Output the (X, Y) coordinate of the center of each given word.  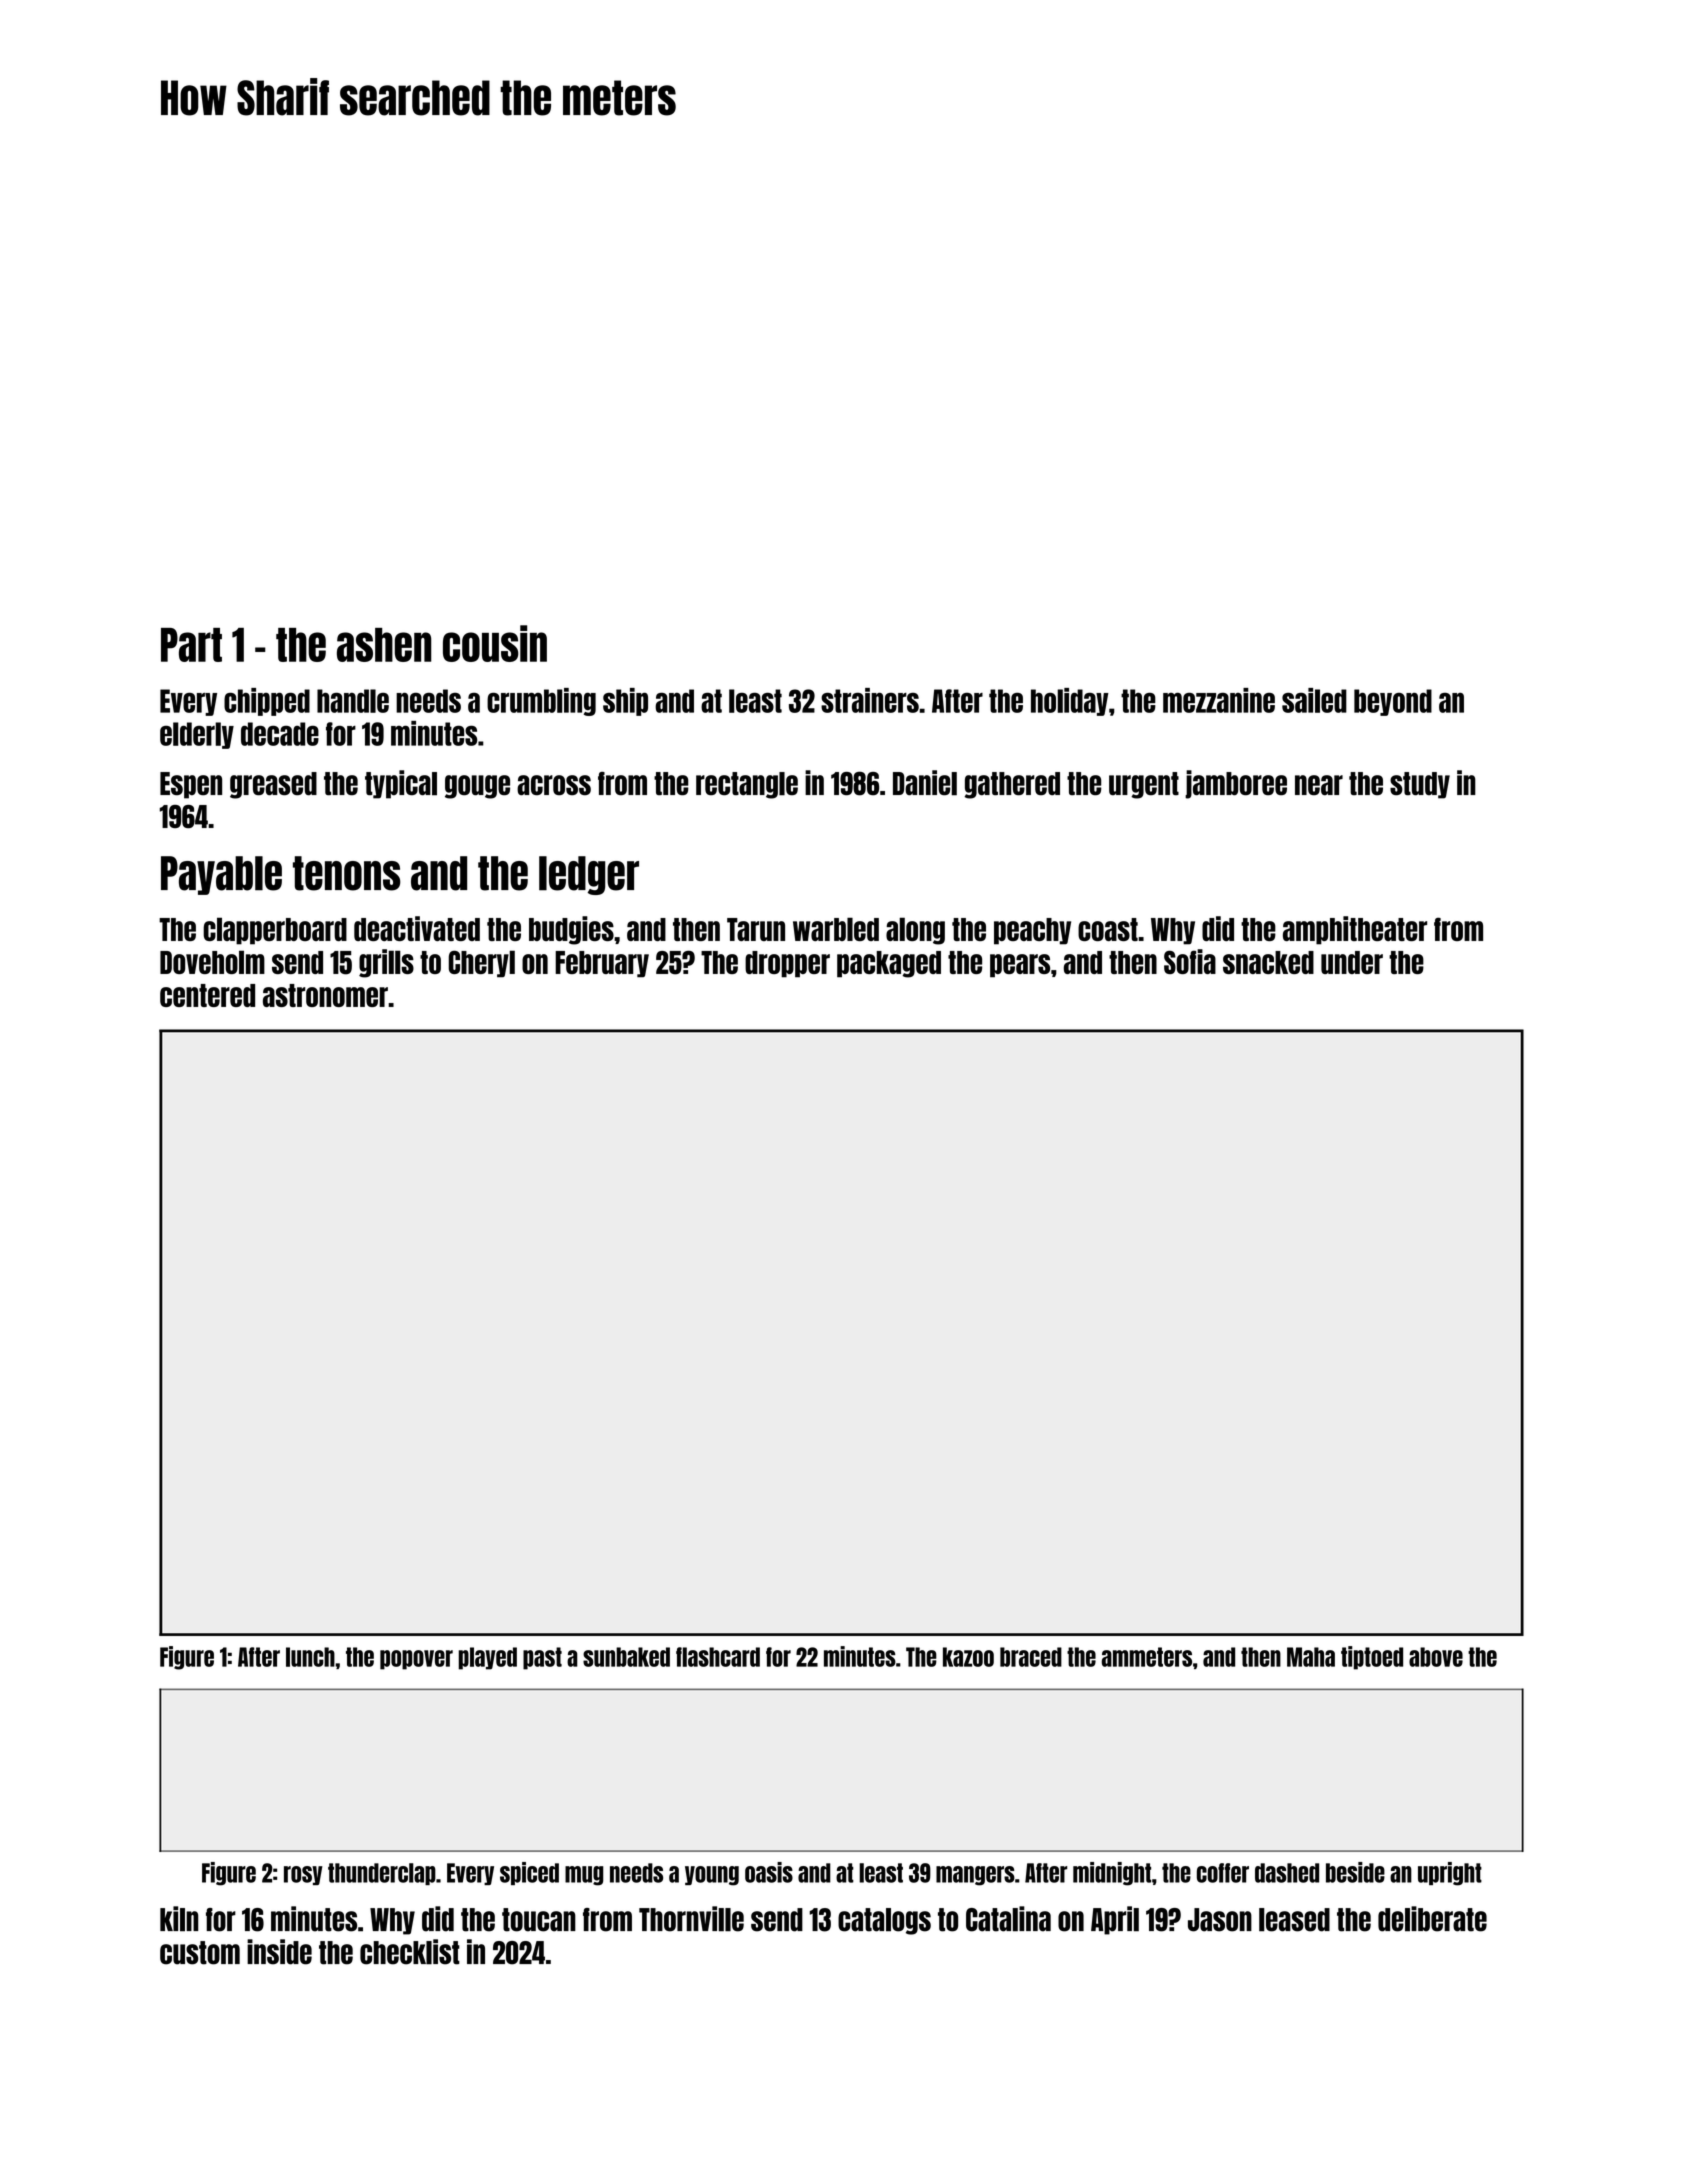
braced (1031, 1657)
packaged (889, 964)
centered (207, 995)
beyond (1393, 702)
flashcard (718, 1657)
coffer (1223, 1873)
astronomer (325, 995)
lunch (310, 1657)
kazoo (968, 1657)
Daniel (925, 783)
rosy (303, 1875)
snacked (1268, 962)
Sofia (1190, 961)
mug (584, 1876)
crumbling (541, 702)
